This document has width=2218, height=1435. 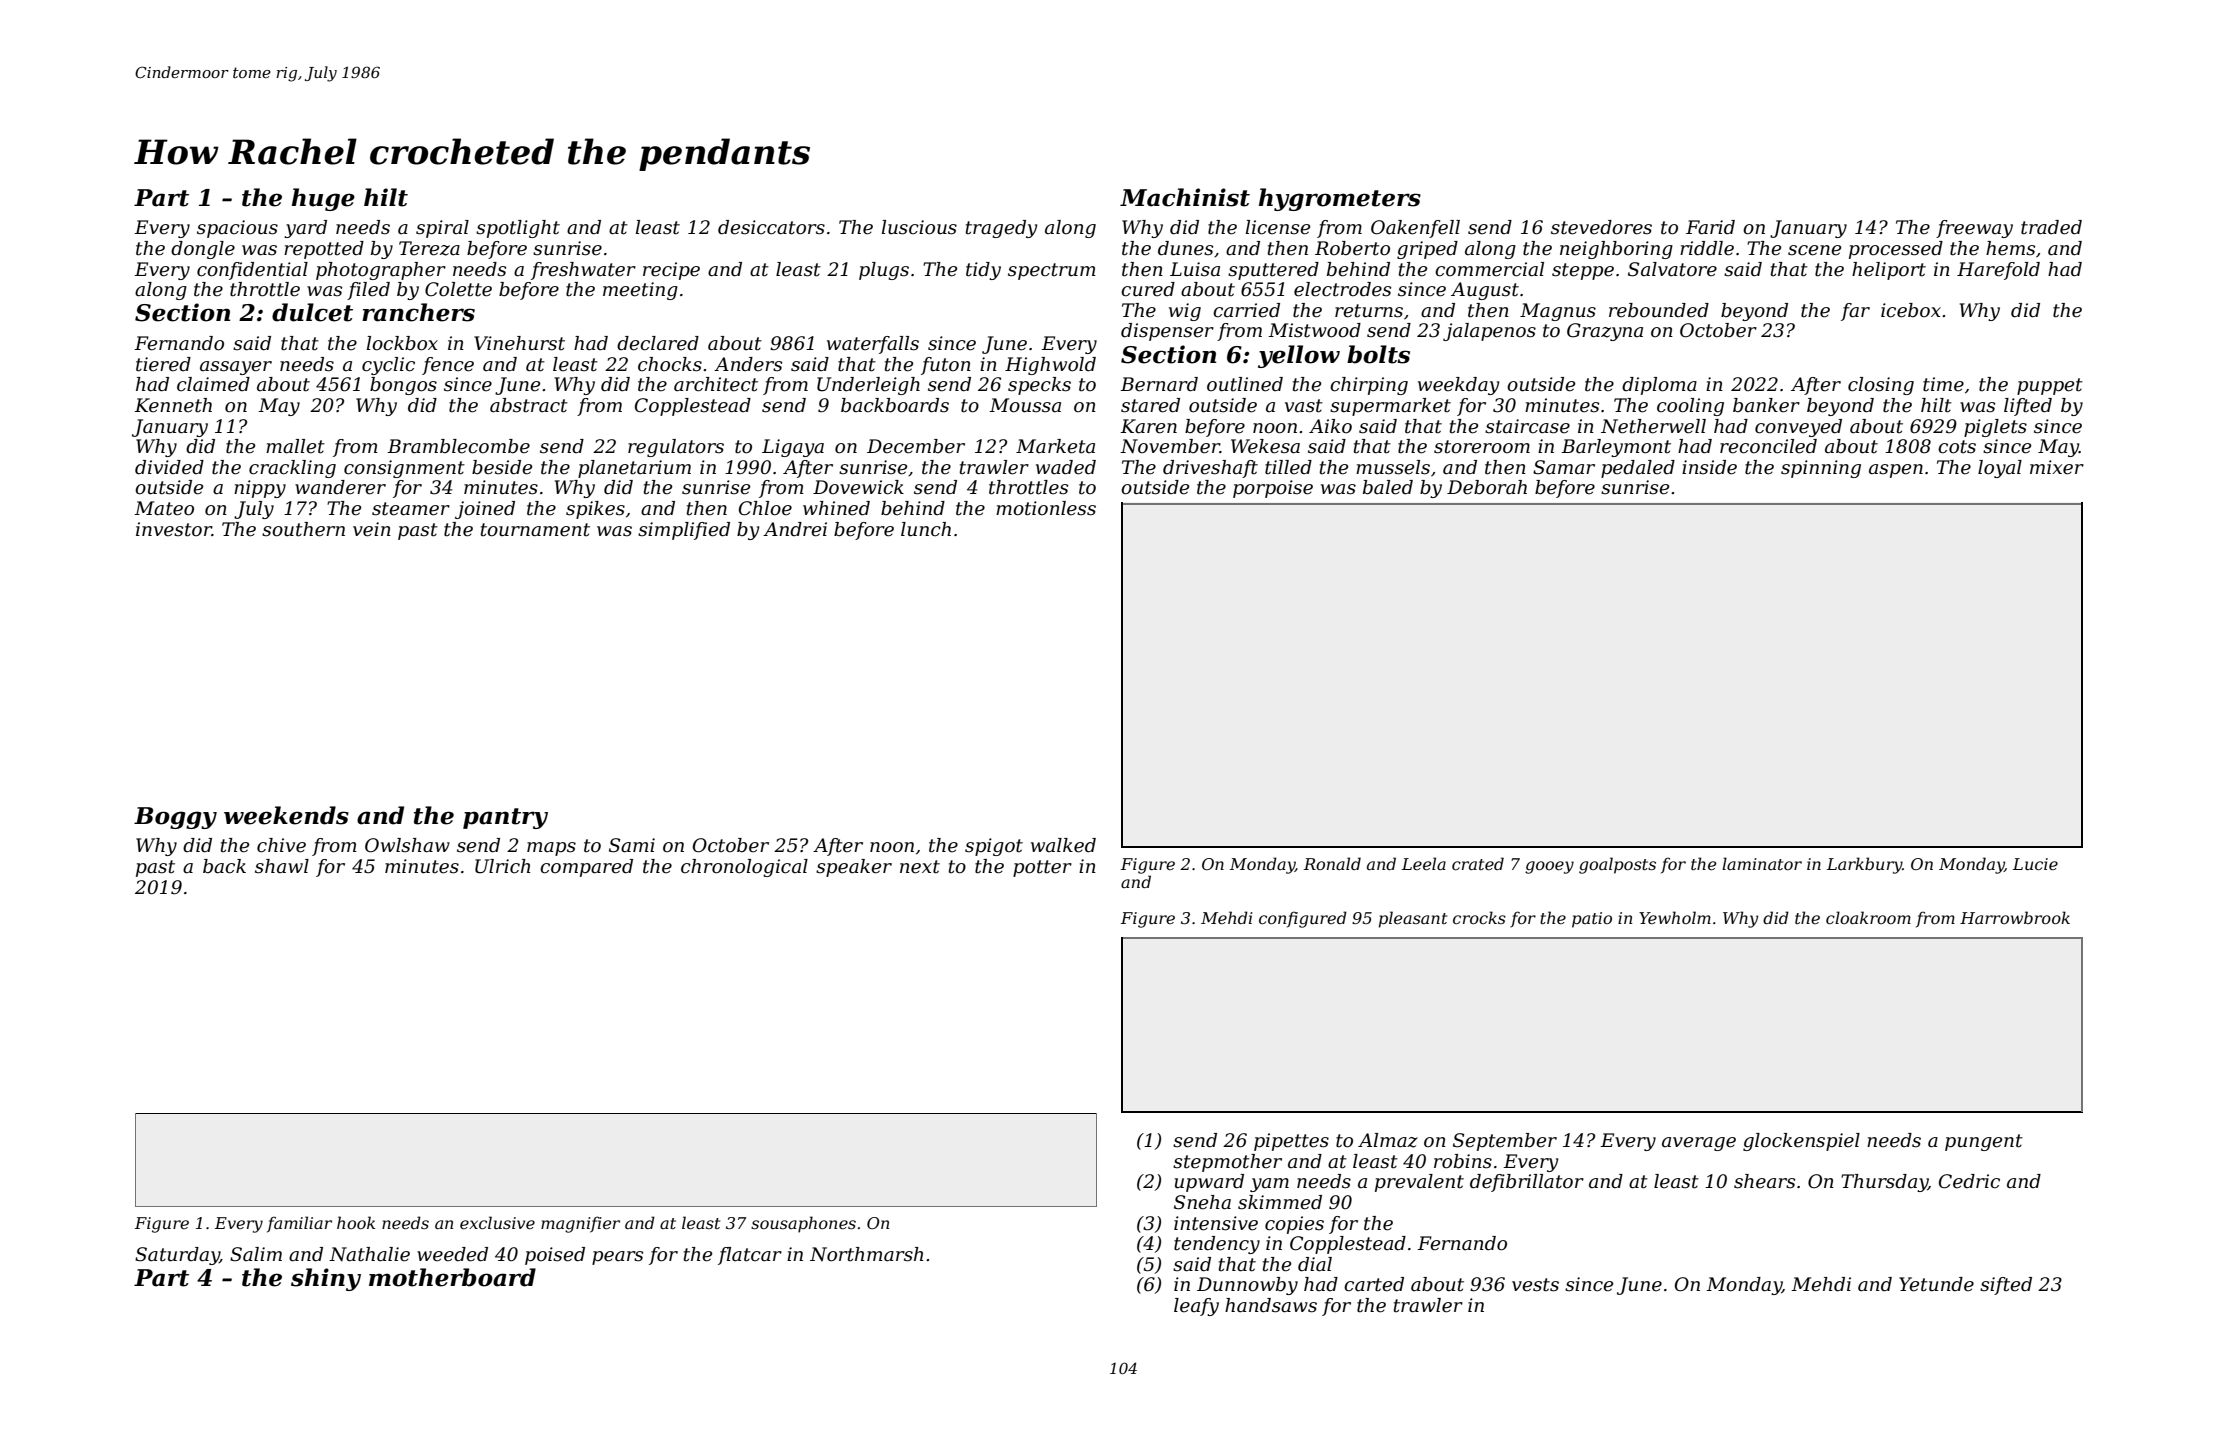 I want to click on familiar, so click(x=299, y=1224).
